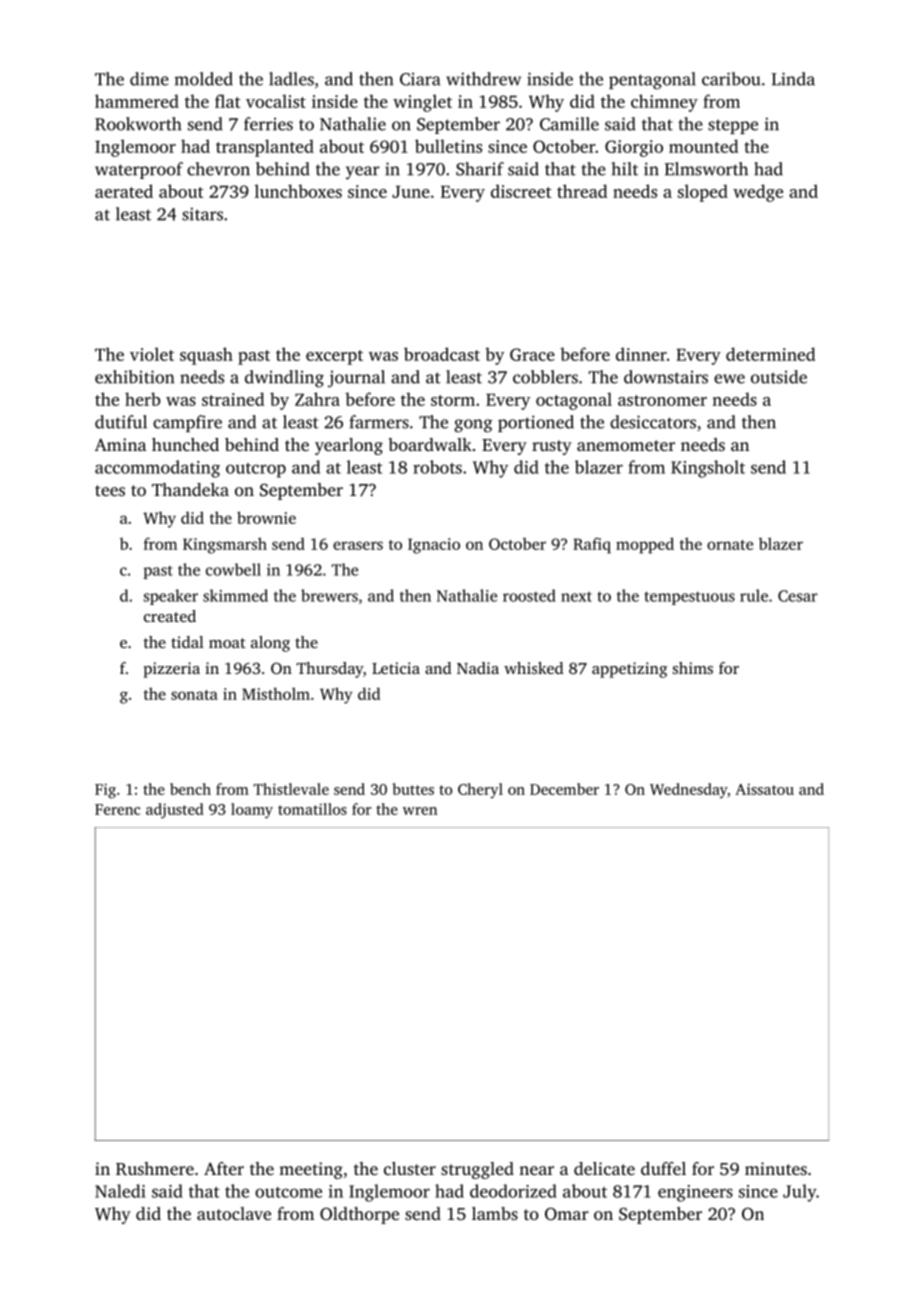 The width and height of the image is (924, 1308). I want to click on dutiful, so click(121, 422).
